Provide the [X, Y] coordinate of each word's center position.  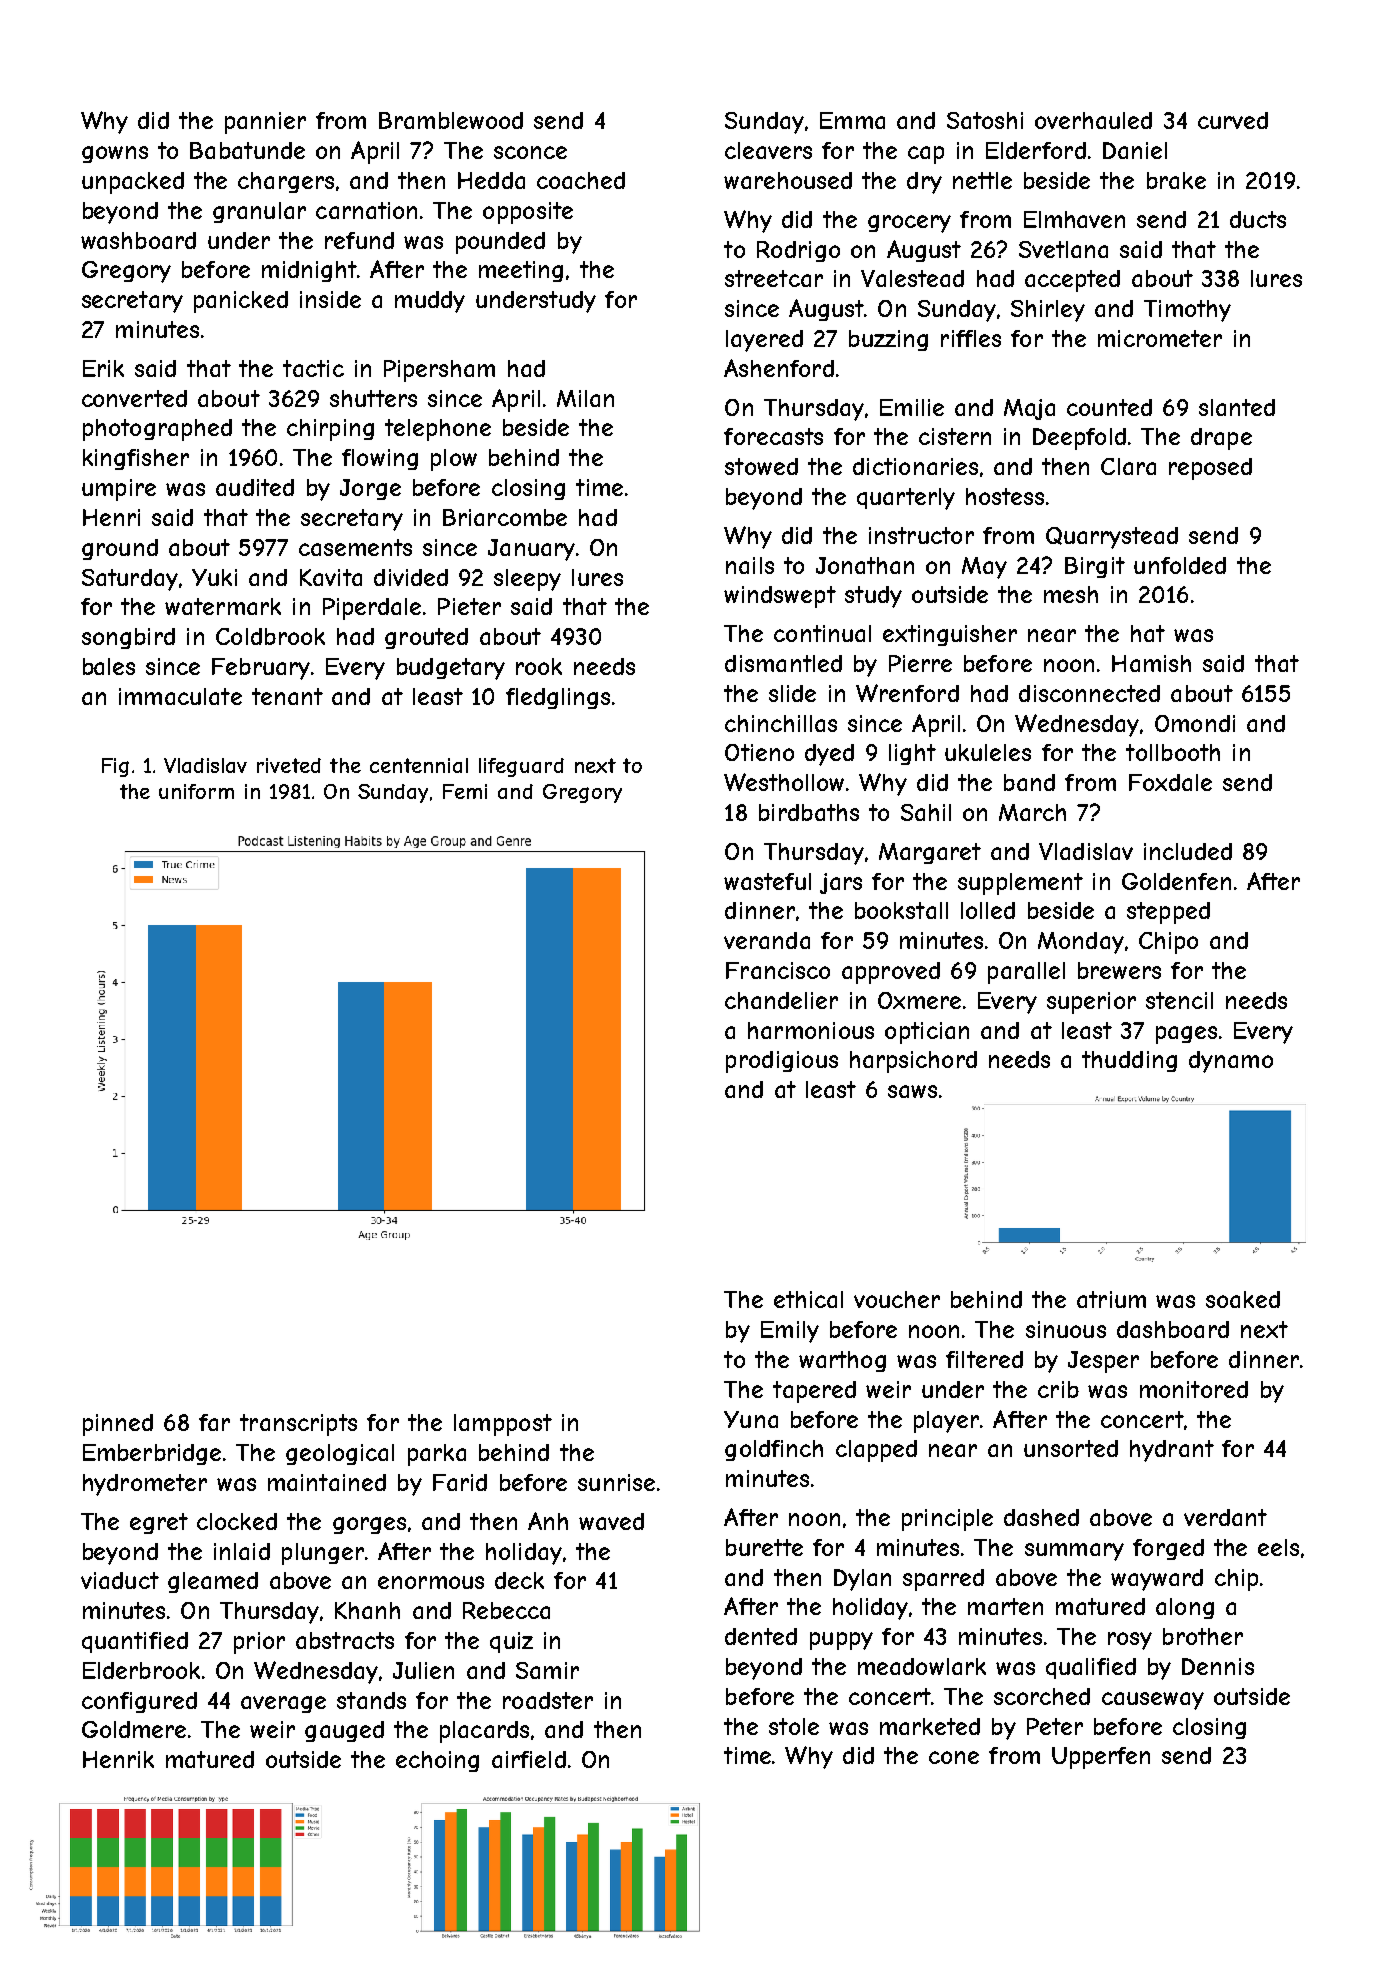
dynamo [1231, 1062]
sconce [530, 152]
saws [912, 1091]
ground [120, 549]
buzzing [888, 340]
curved [1233, 120]
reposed [1210, 469]
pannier [265, 123]
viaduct [120, 1580]
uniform [196, 791]
